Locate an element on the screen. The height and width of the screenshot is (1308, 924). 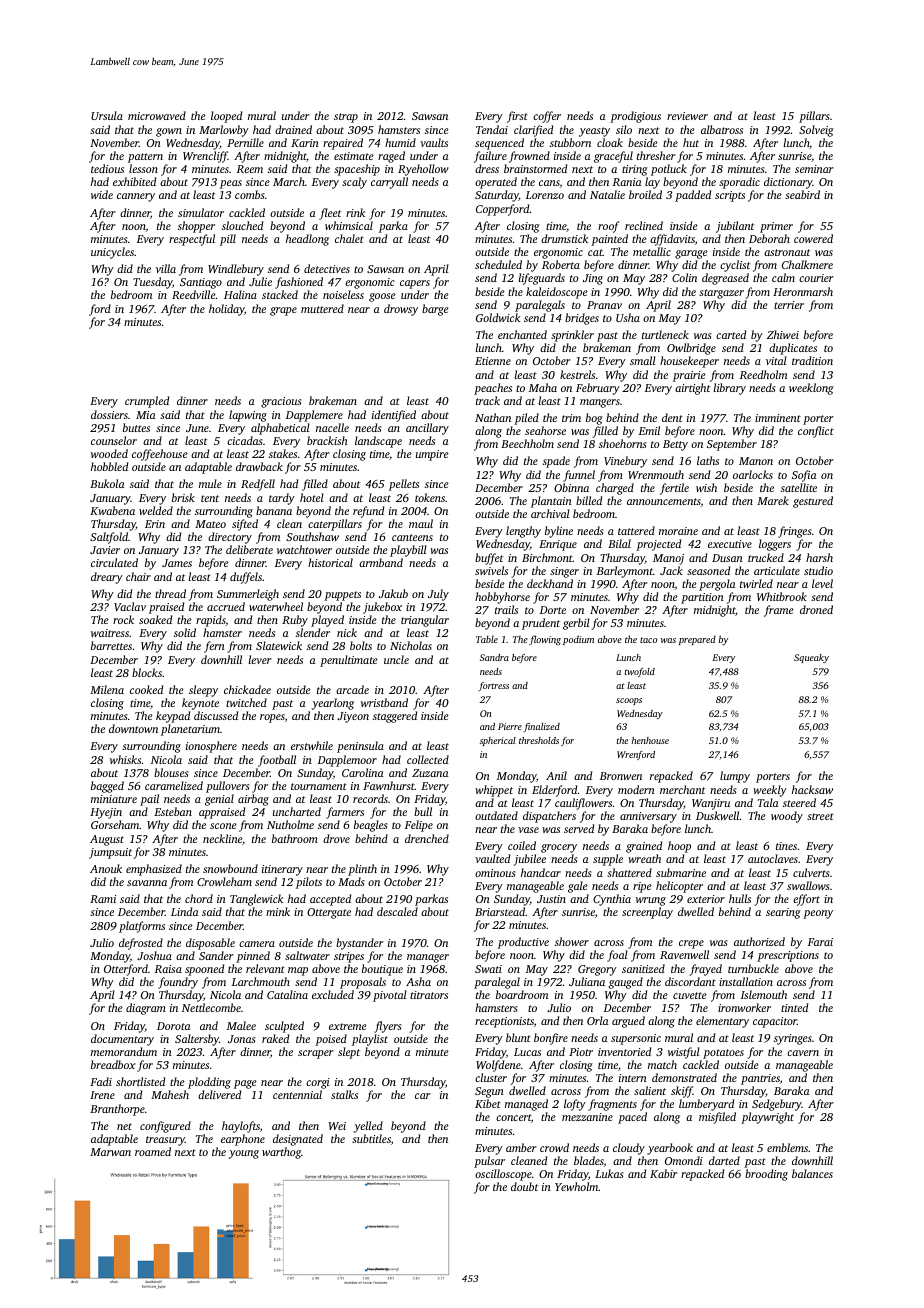
buffet is located at coordinates (489, 559).
